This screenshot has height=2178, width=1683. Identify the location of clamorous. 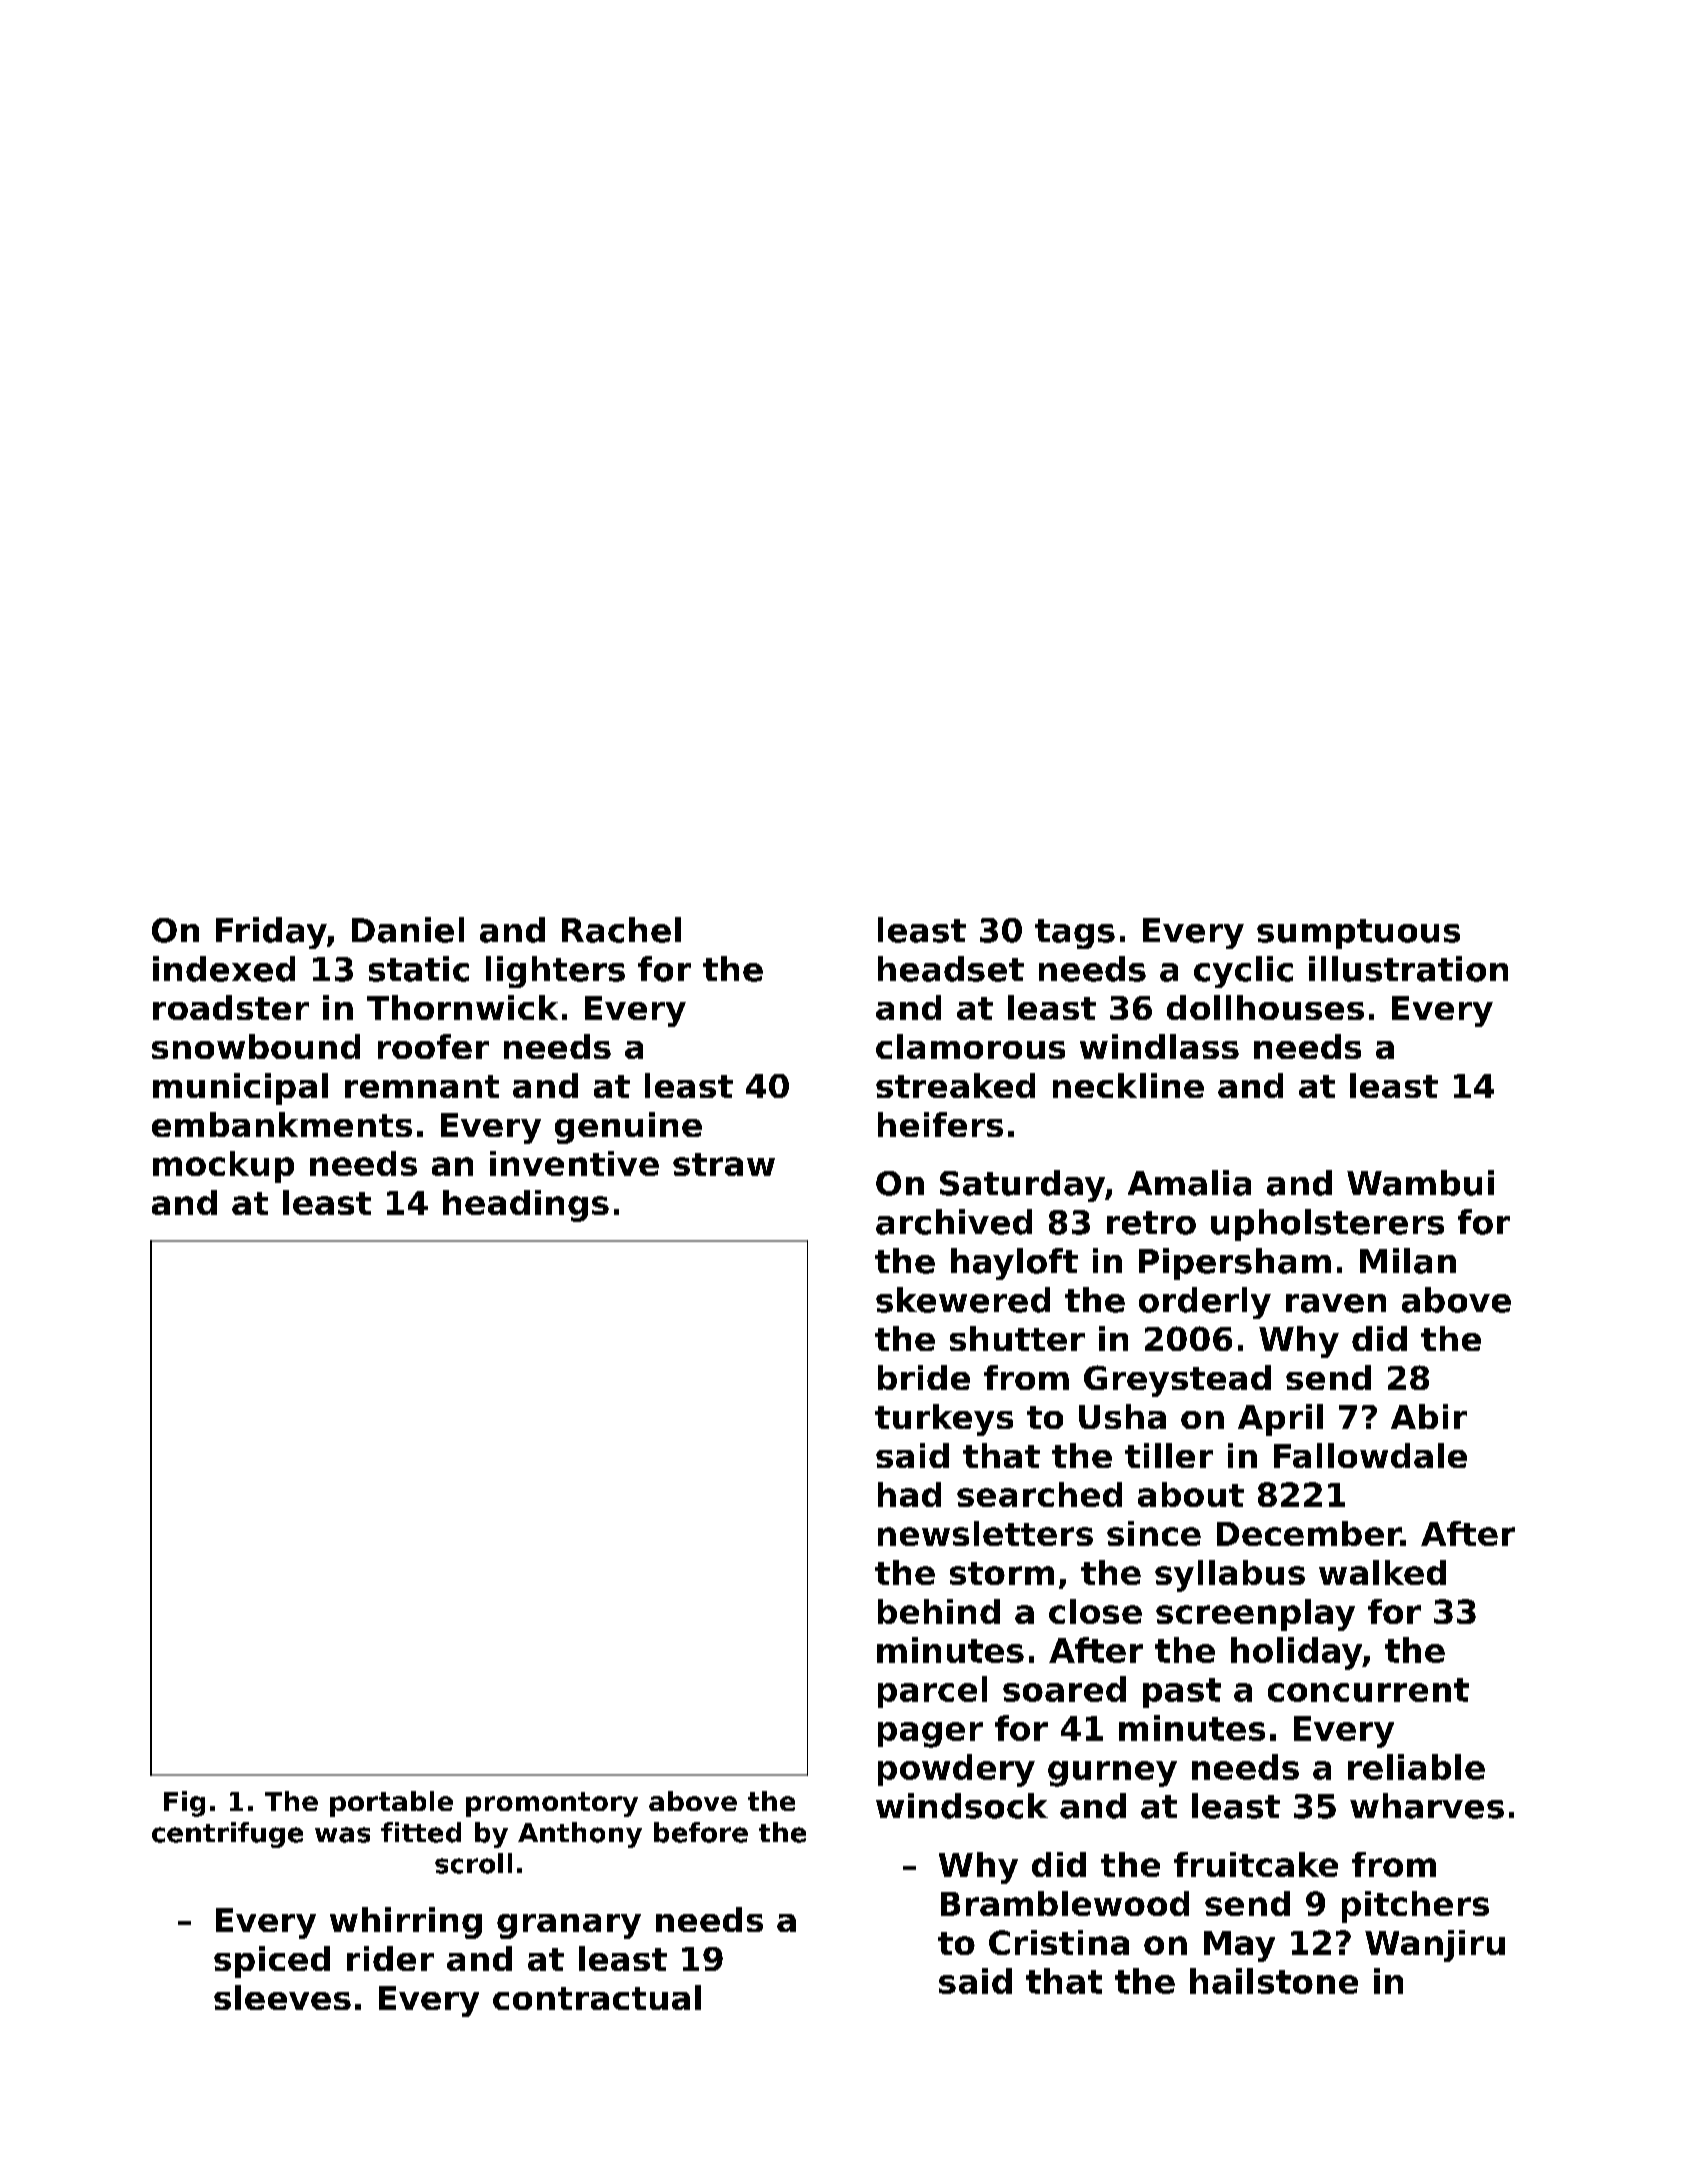
(970, 1046).
